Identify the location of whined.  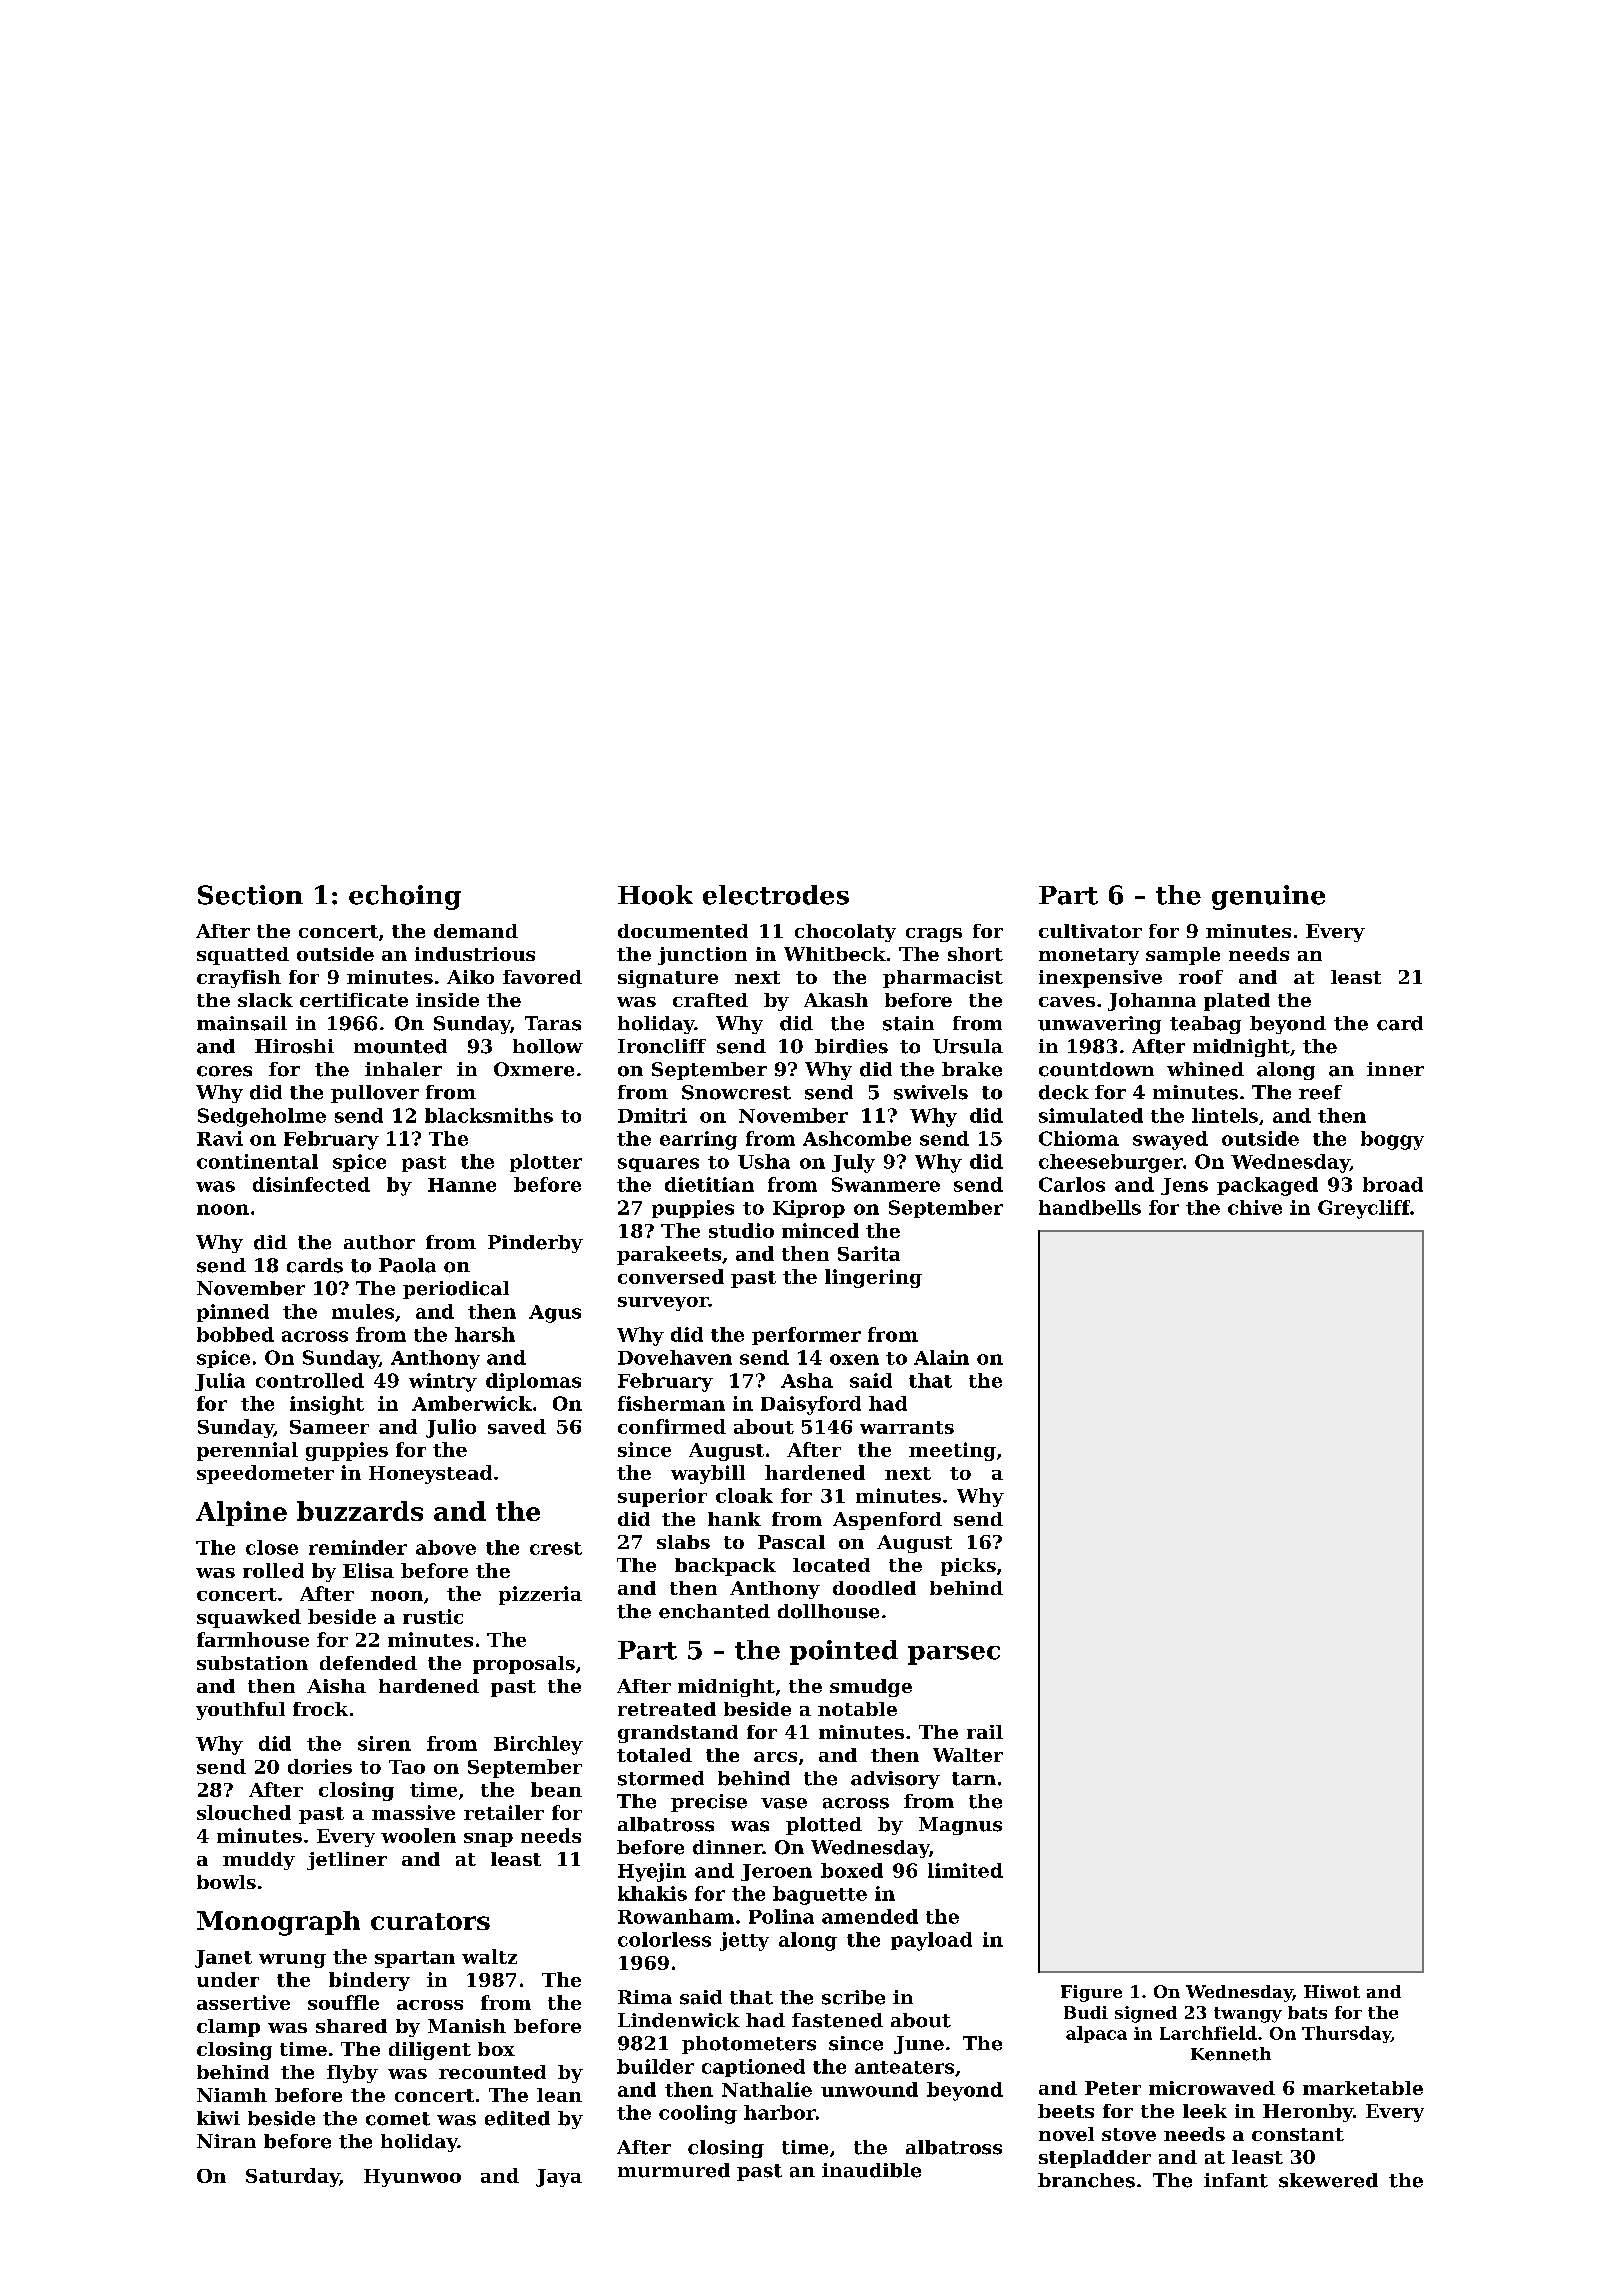
(1205, 1069).
